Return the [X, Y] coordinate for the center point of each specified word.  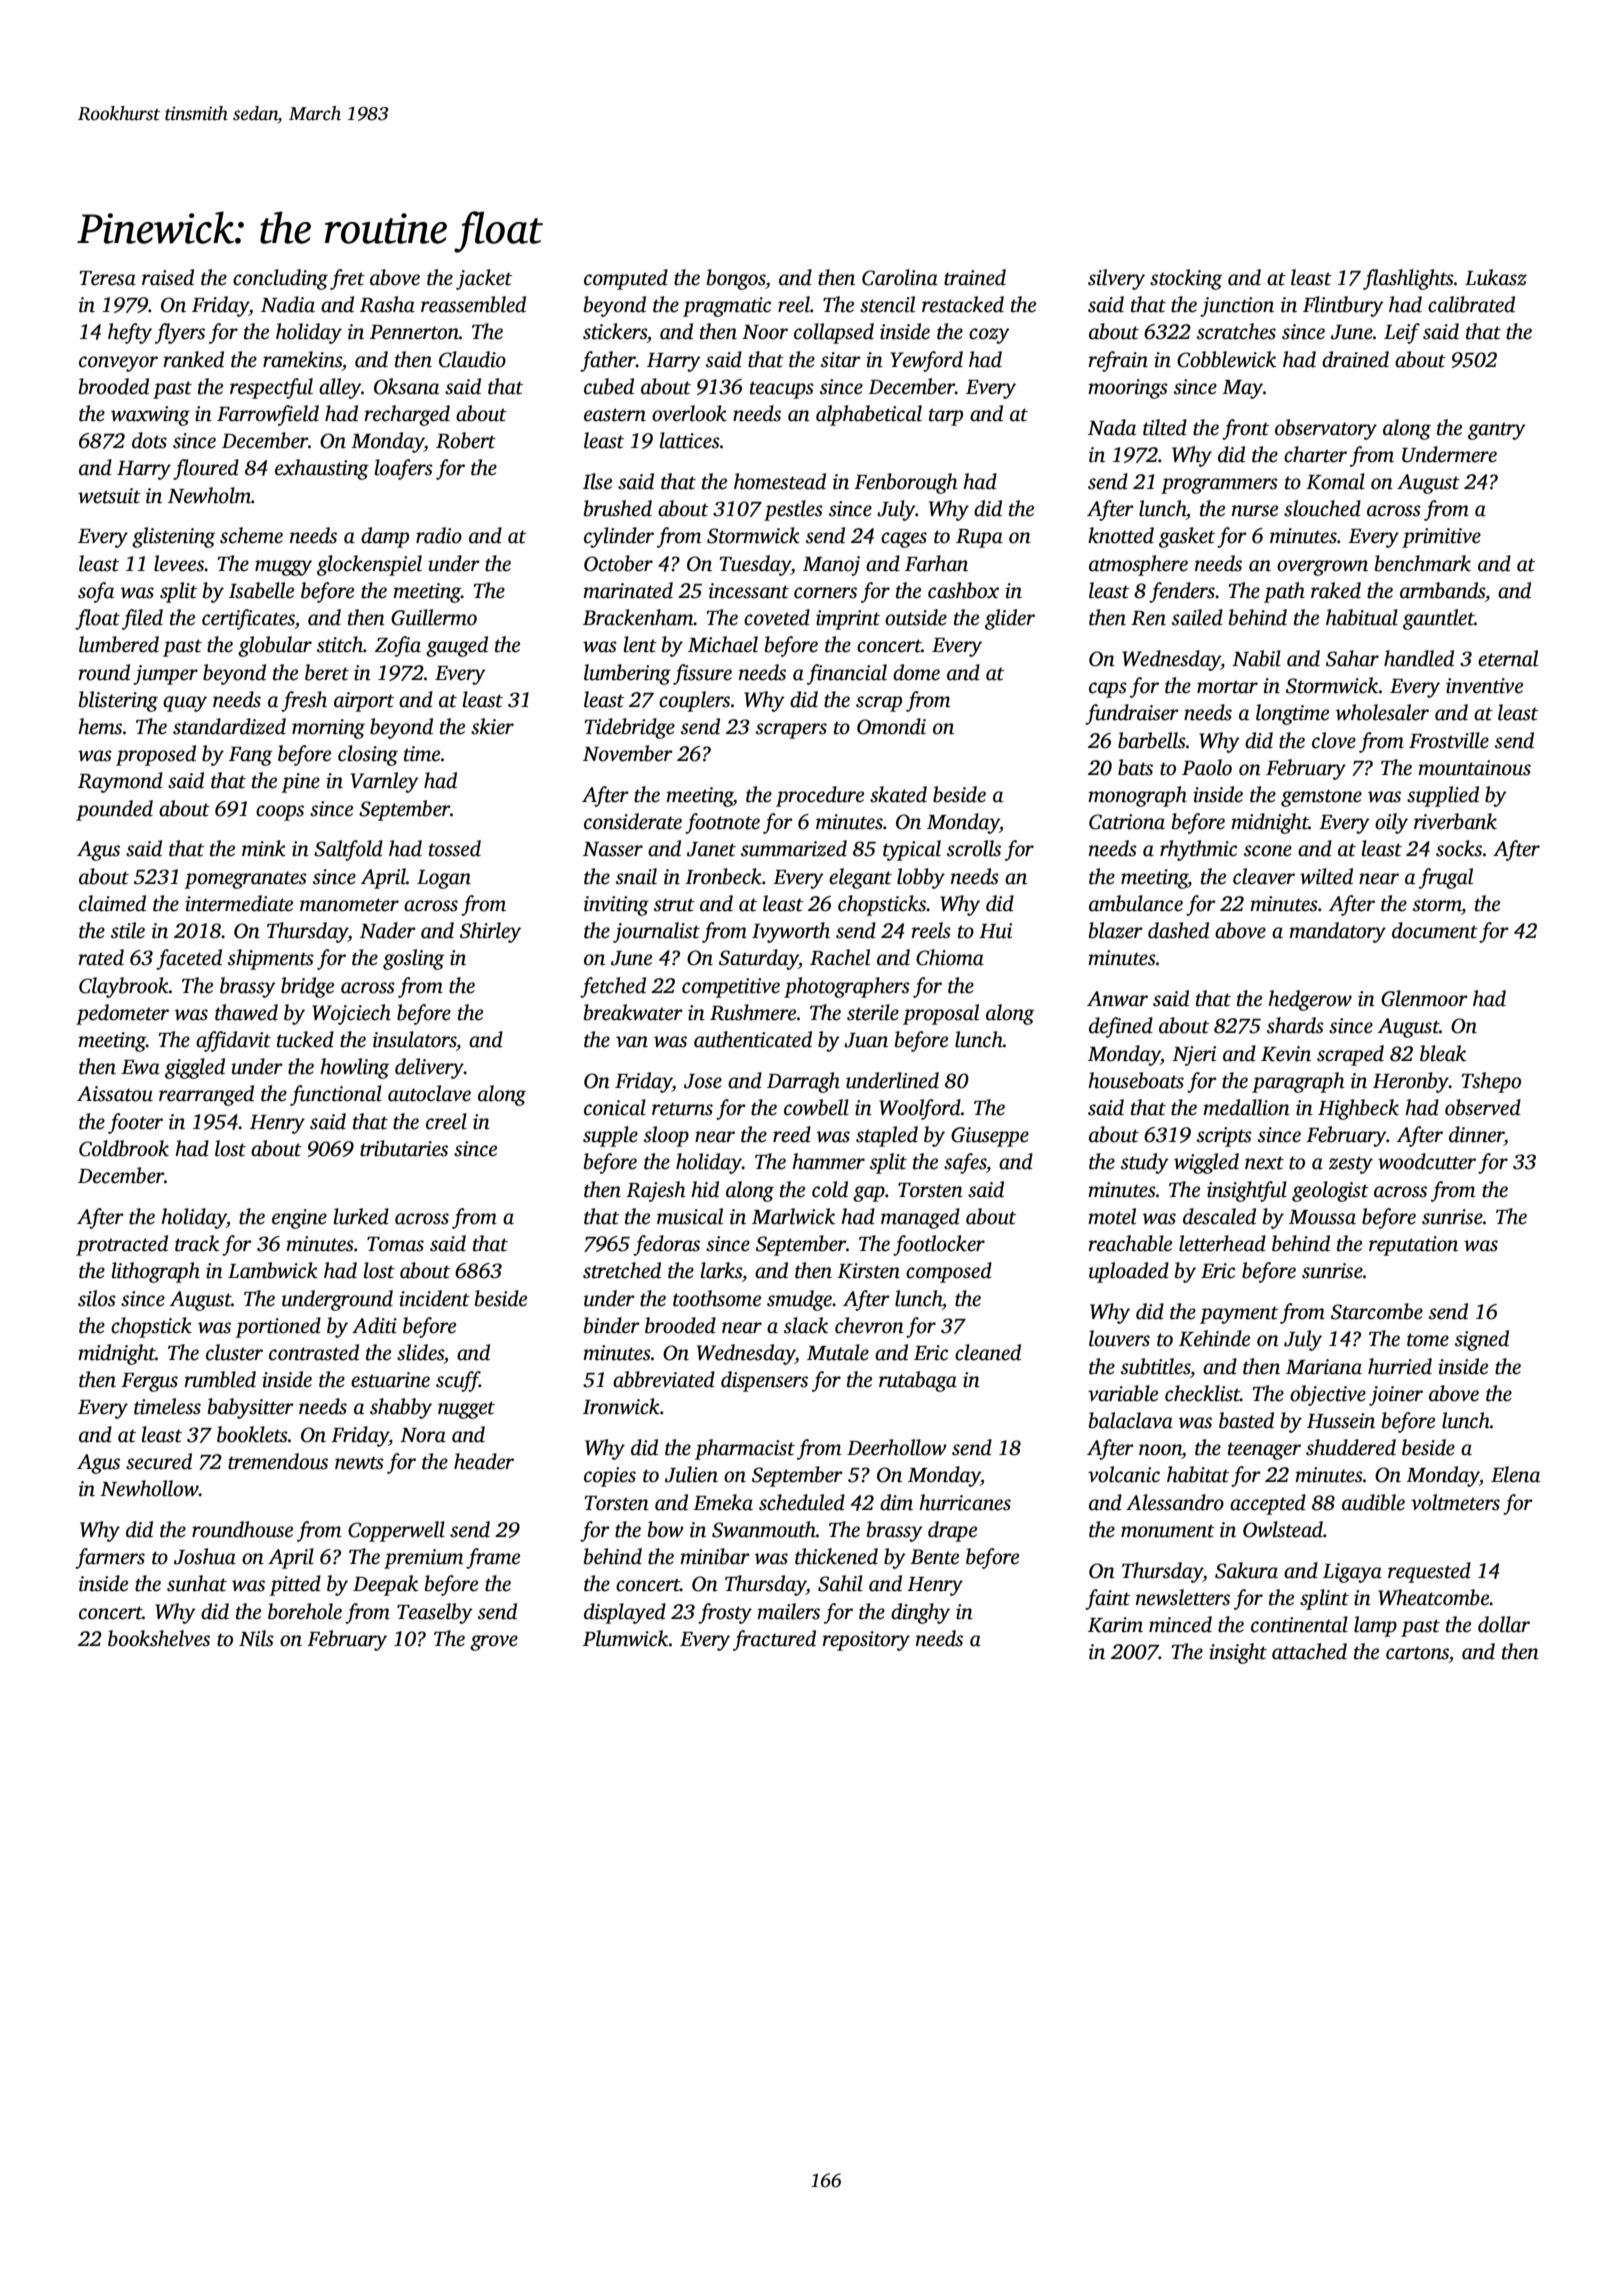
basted [1246, 1420]
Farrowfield [268, 415]
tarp [946, 417]
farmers [110, 1558]
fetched [613, 987]
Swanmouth [764, 1529]
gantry [1497, 431]
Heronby [1411, 1082]
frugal [1446, 878]
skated [898, 794]
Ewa [140, 1067]
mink [264, 848]
